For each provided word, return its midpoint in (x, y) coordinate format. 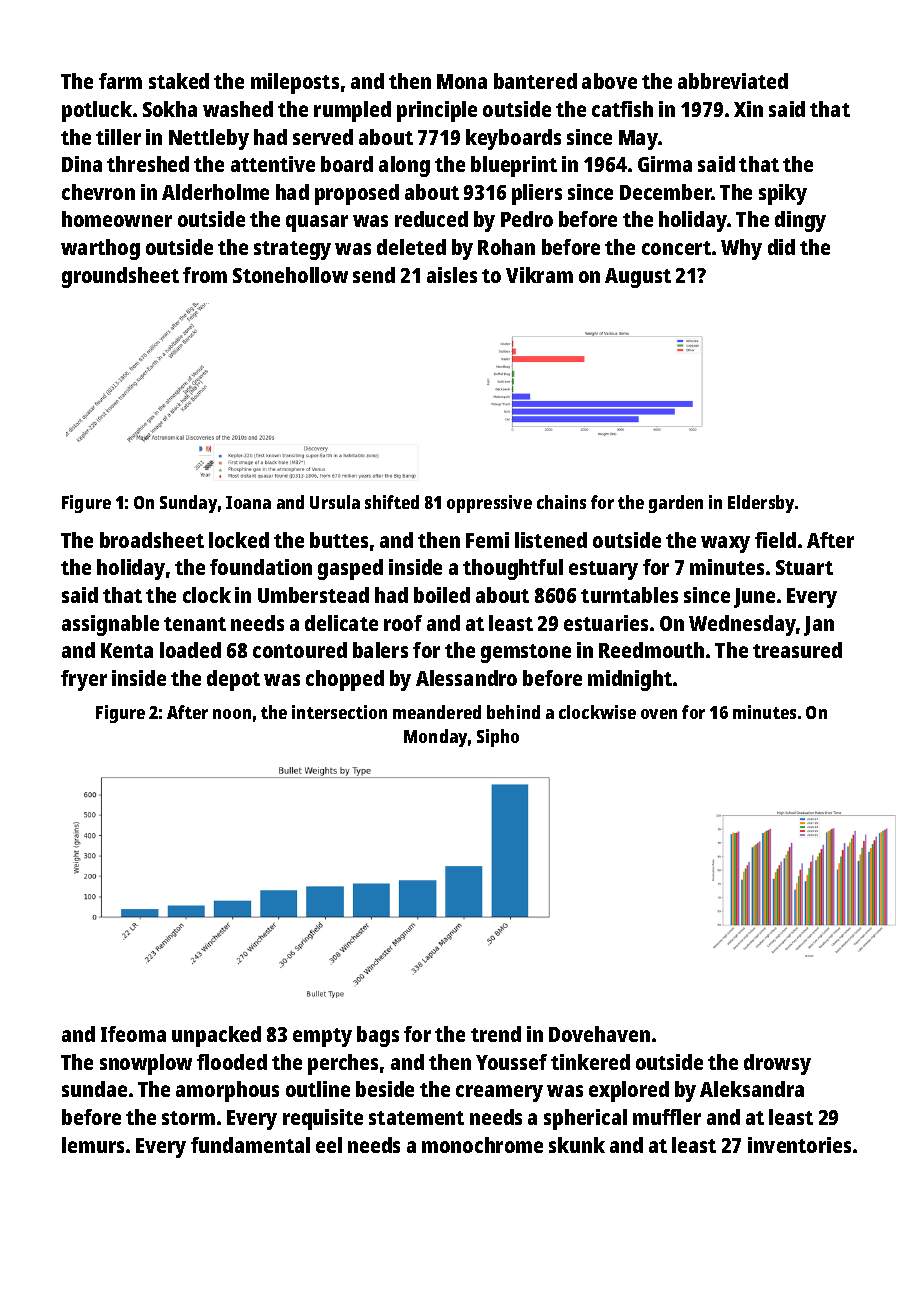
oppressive (489, 504)
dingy (800, 221)
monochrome (482, 1145)
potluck (97, 111)
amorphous (227, 1091)
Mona (462, 81)
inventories (799, 1145)
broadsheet (152, 540)
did (781, 247)
